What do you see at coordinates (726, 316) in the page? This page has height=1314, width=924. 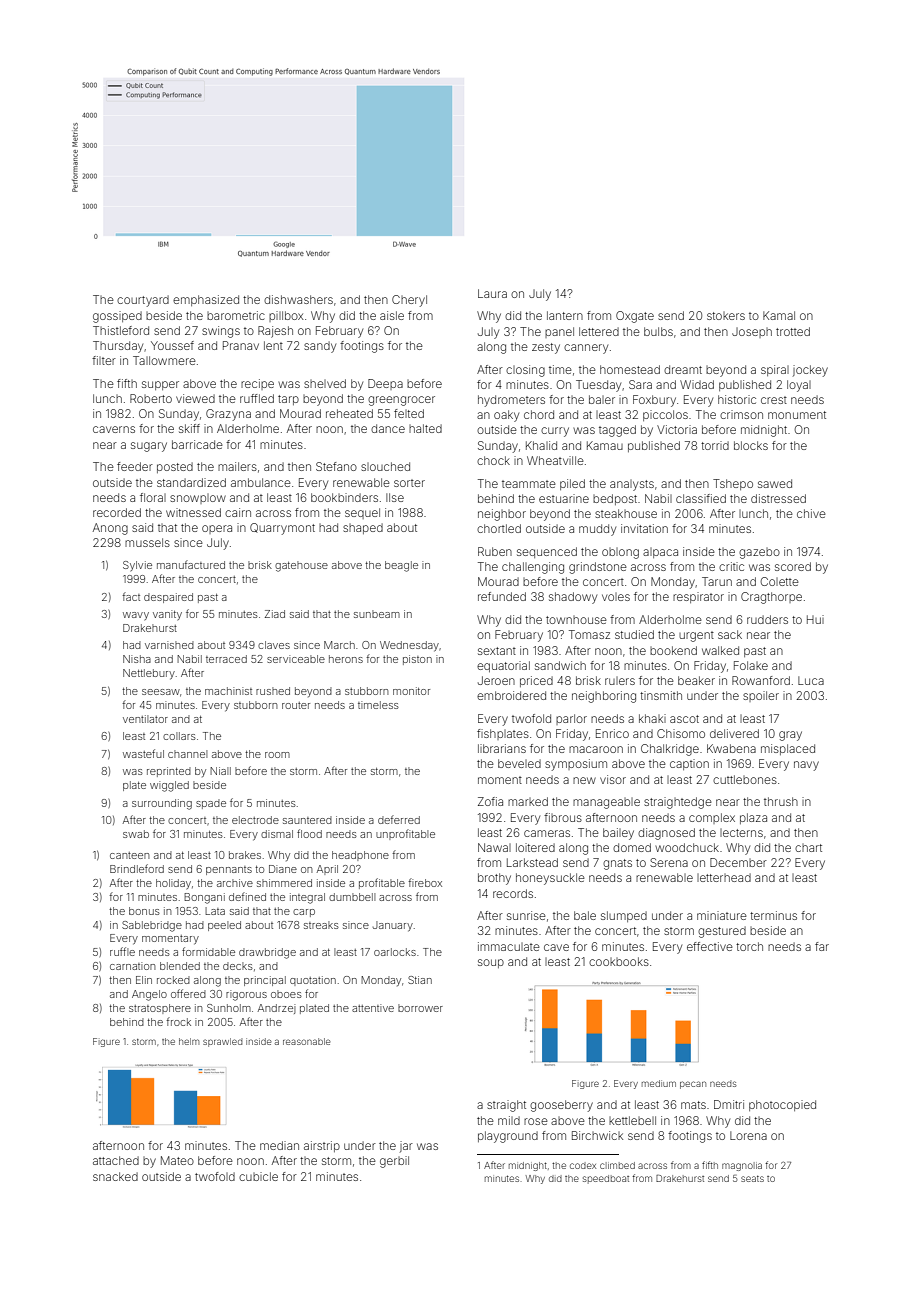 I see `stokers` at bounding box center [726, 316].
